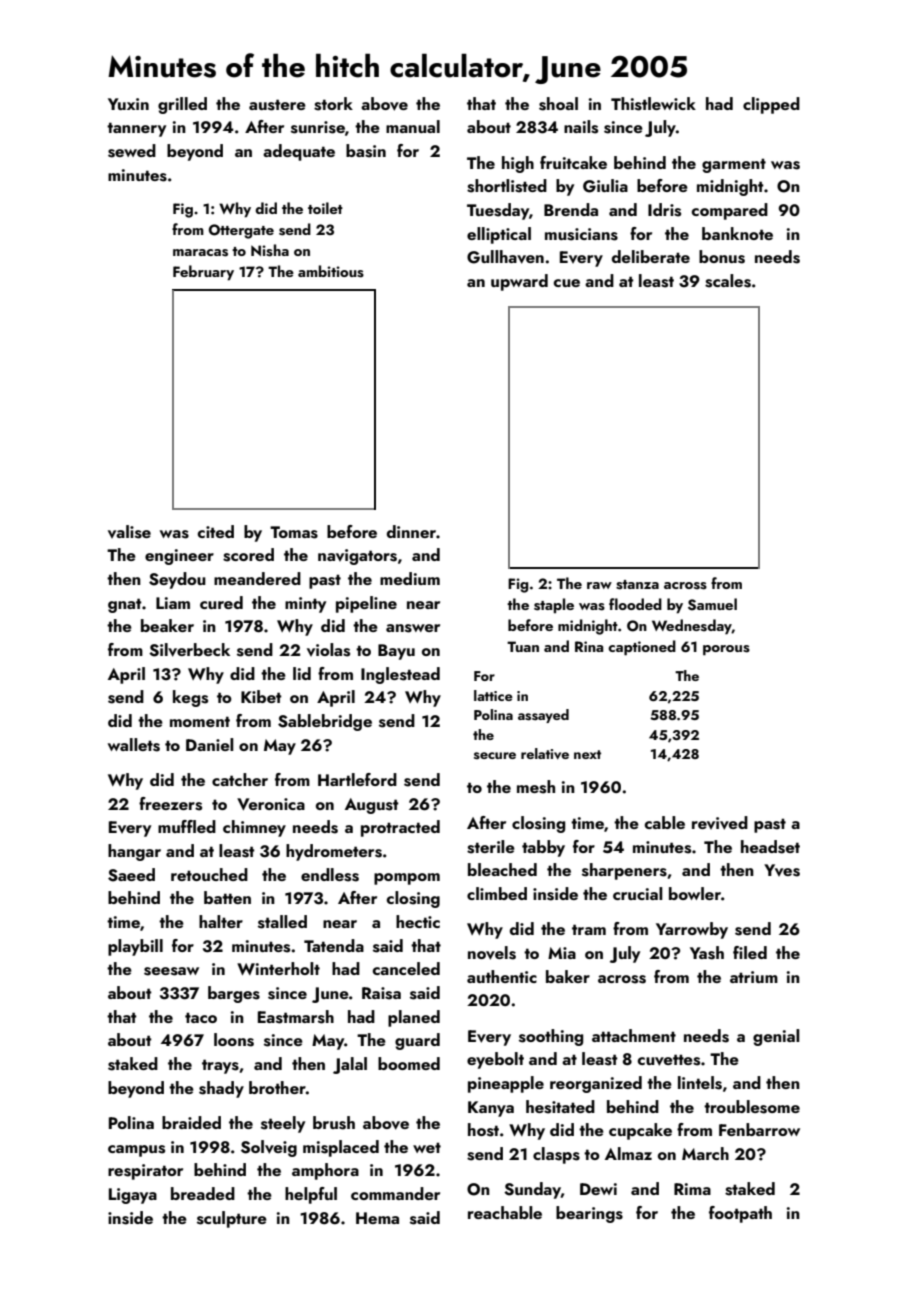 Image resolution: width=908 pixels, height=1316 pixels. I want to click on sharpeners, so click(624, 871).
